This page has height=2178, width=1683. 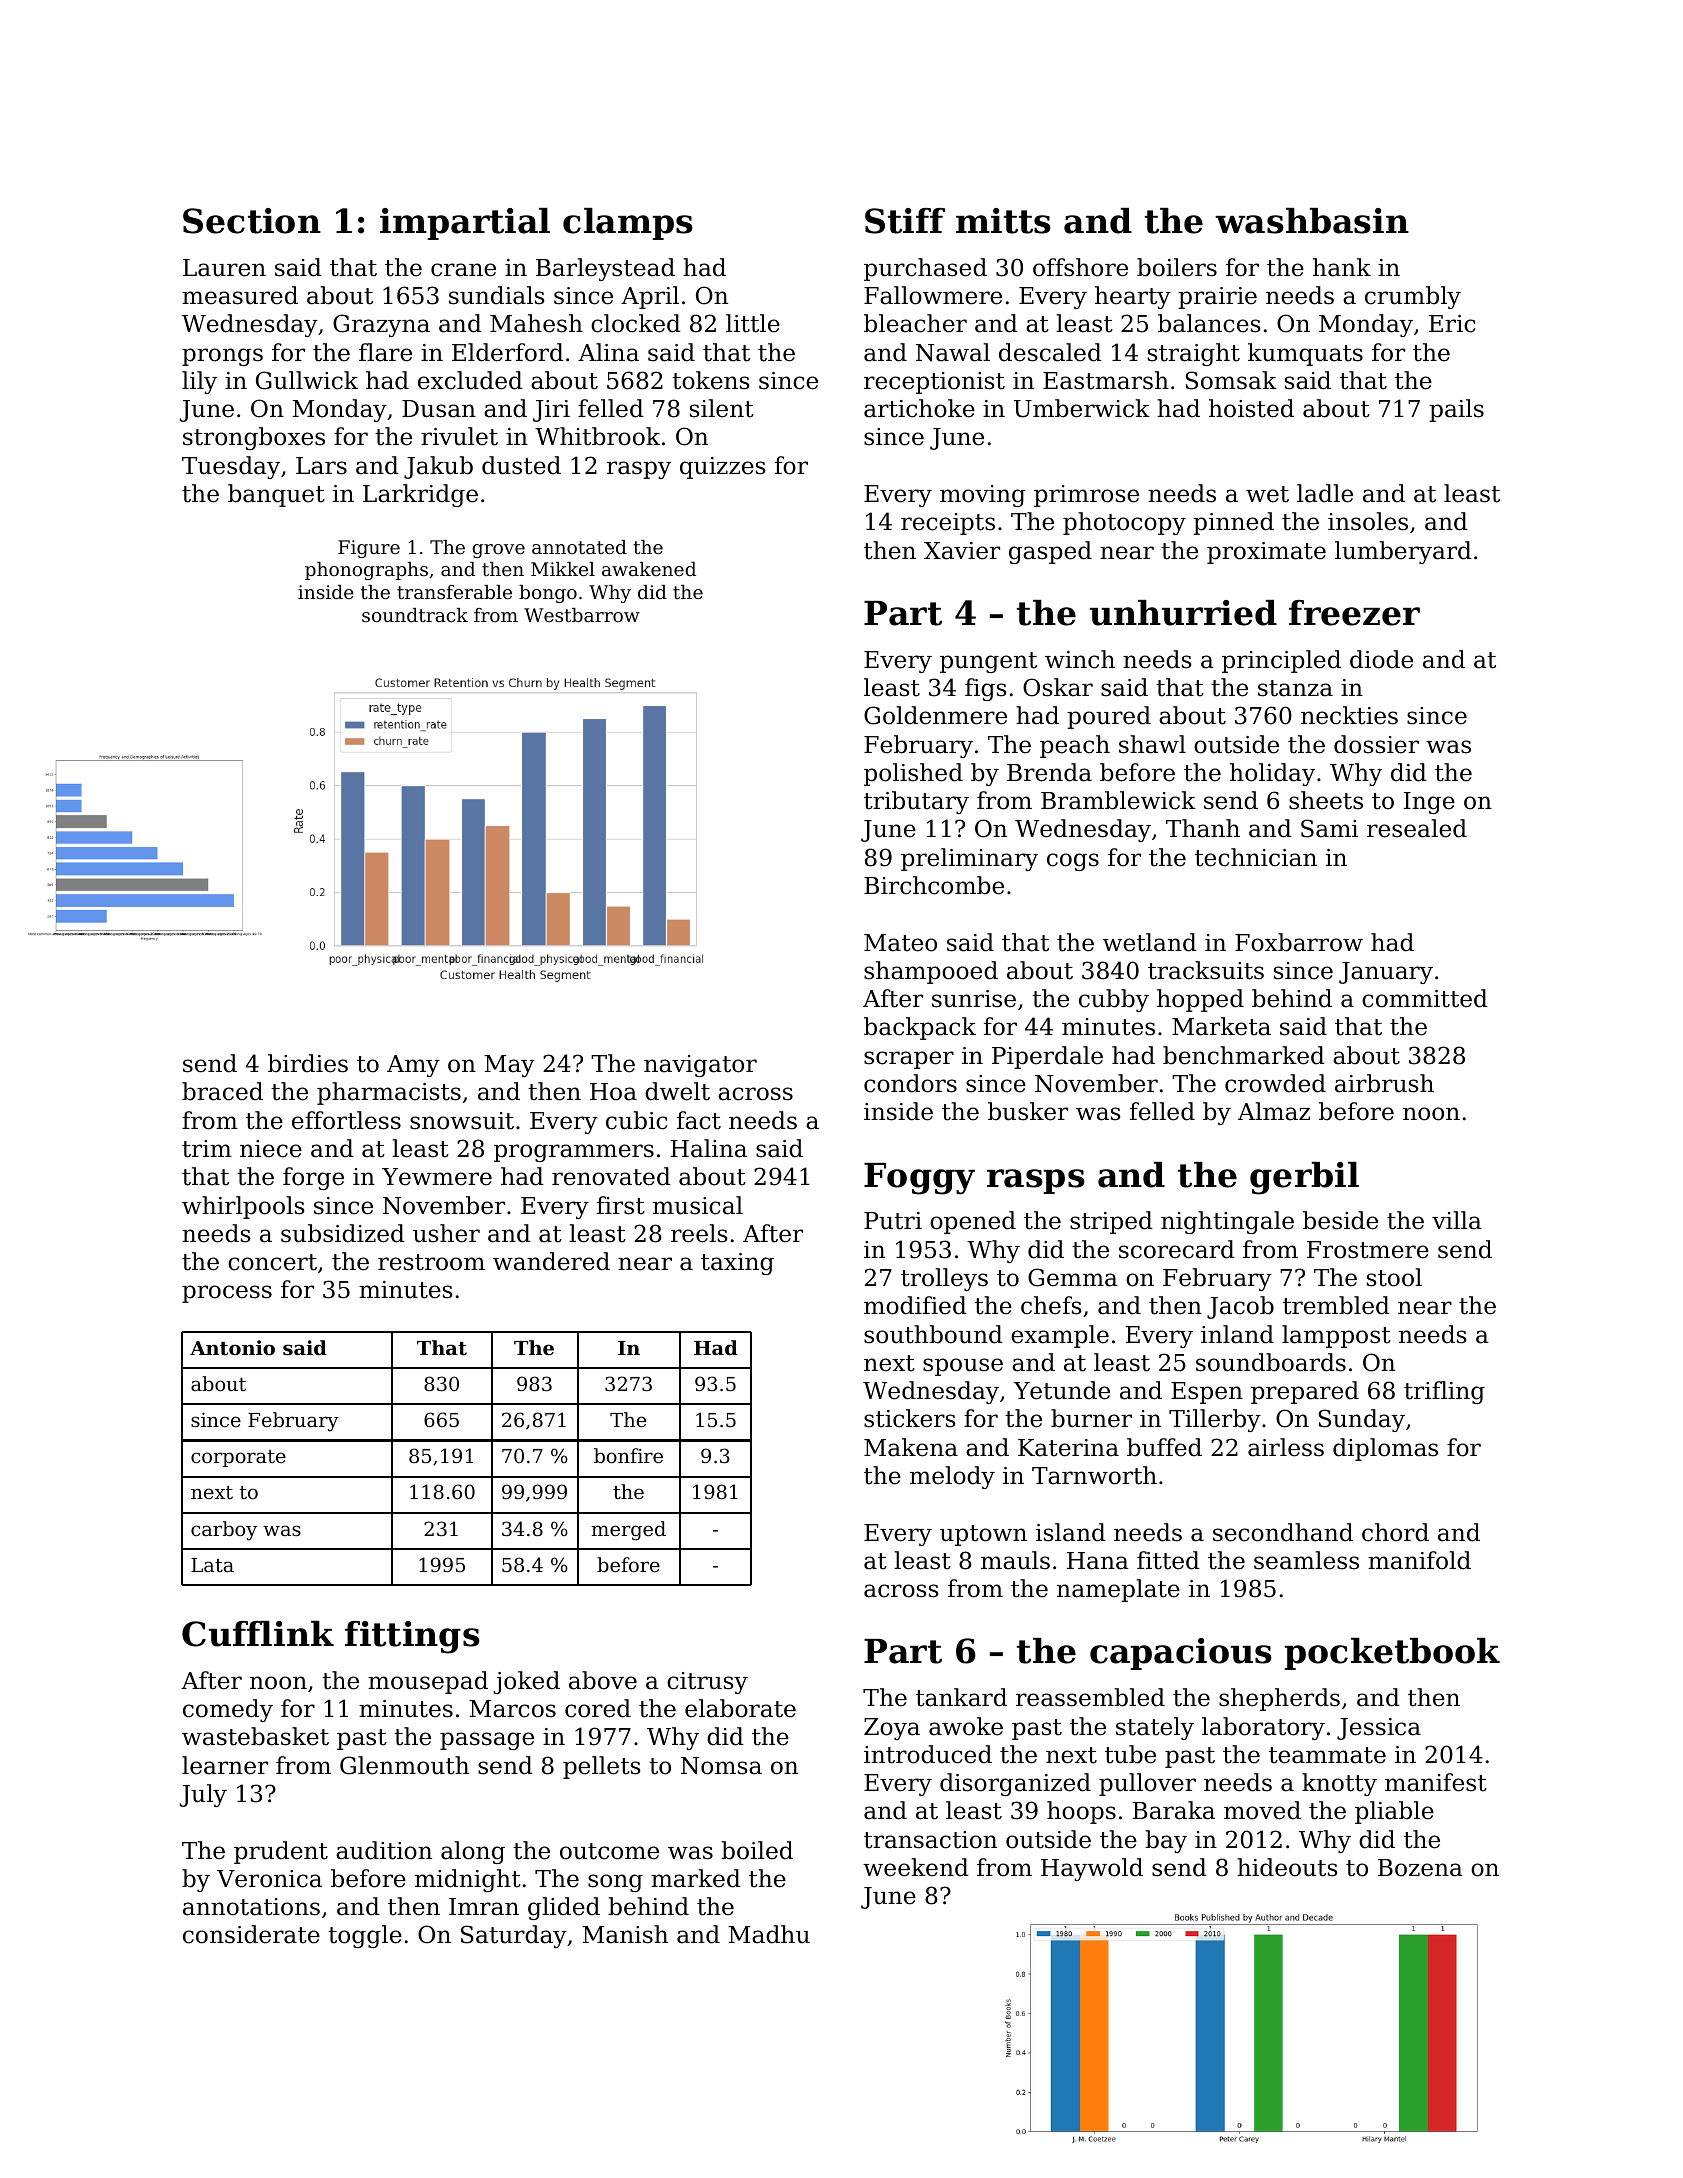 I want to click on Hana, so click(x=1098, y=1561).
